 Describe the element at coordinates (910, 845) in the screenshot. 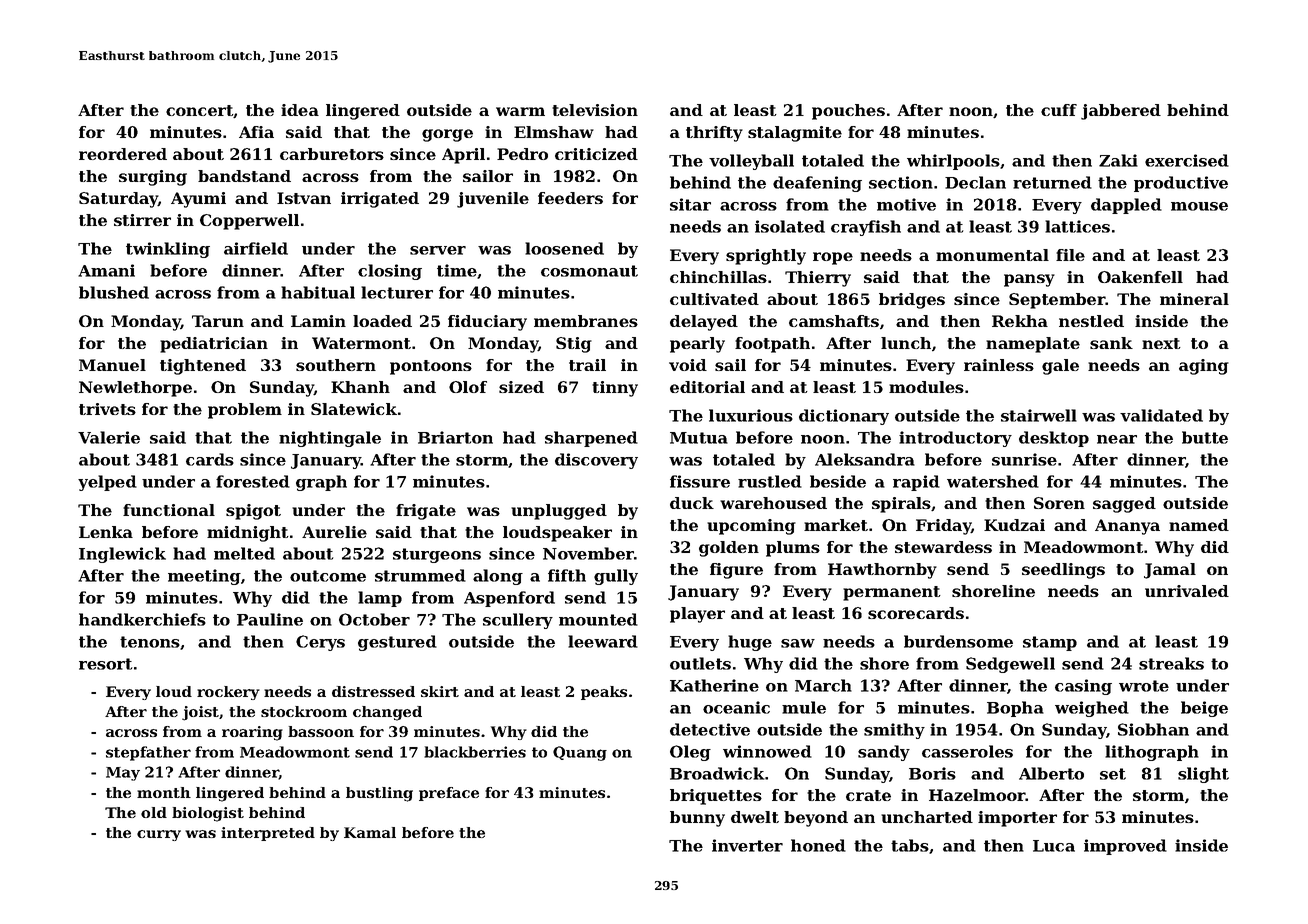

I see `tabs` at that location.
